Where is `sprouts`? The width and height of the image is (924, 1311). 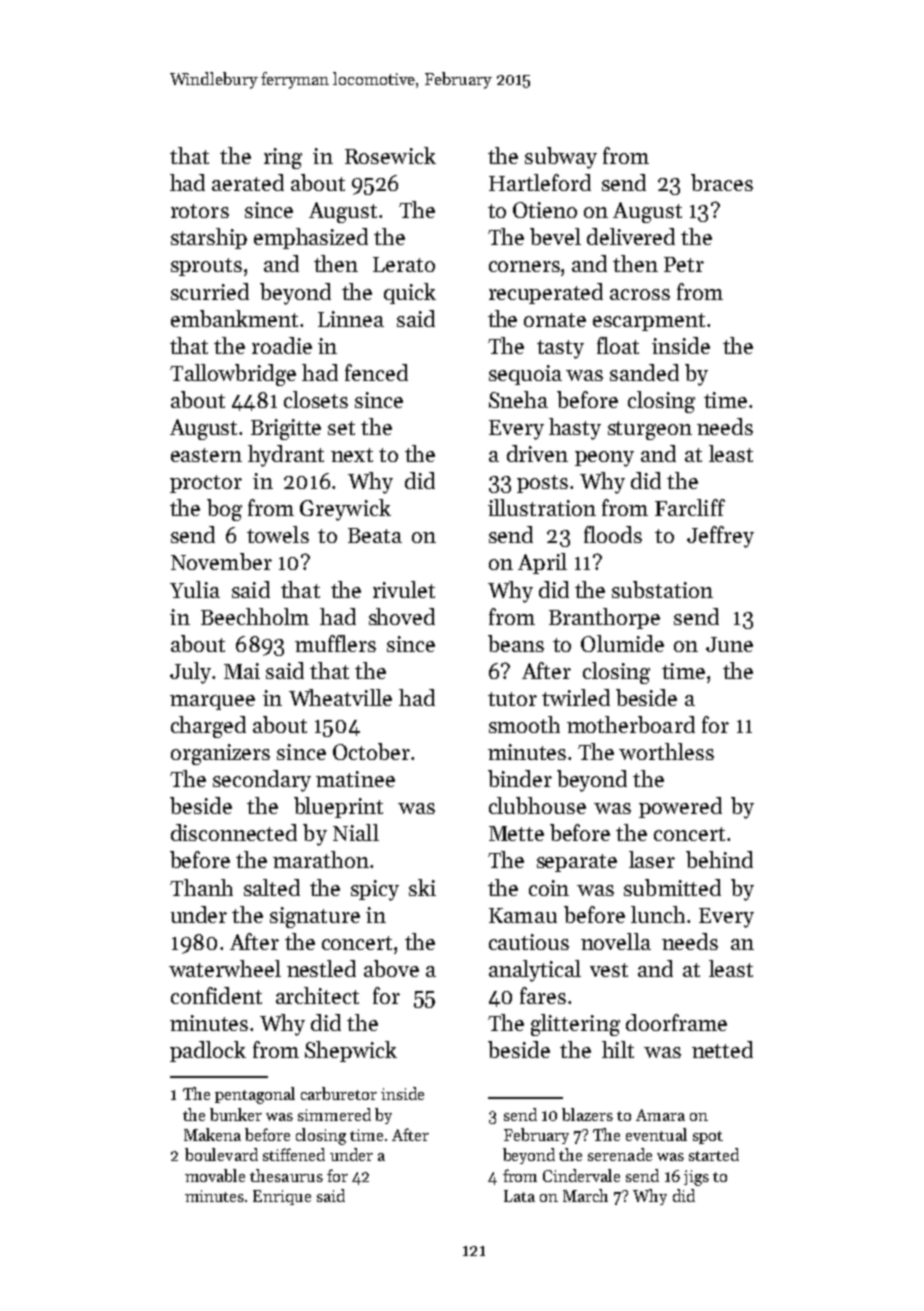 sprouts is located at coordinates (206, 267).
